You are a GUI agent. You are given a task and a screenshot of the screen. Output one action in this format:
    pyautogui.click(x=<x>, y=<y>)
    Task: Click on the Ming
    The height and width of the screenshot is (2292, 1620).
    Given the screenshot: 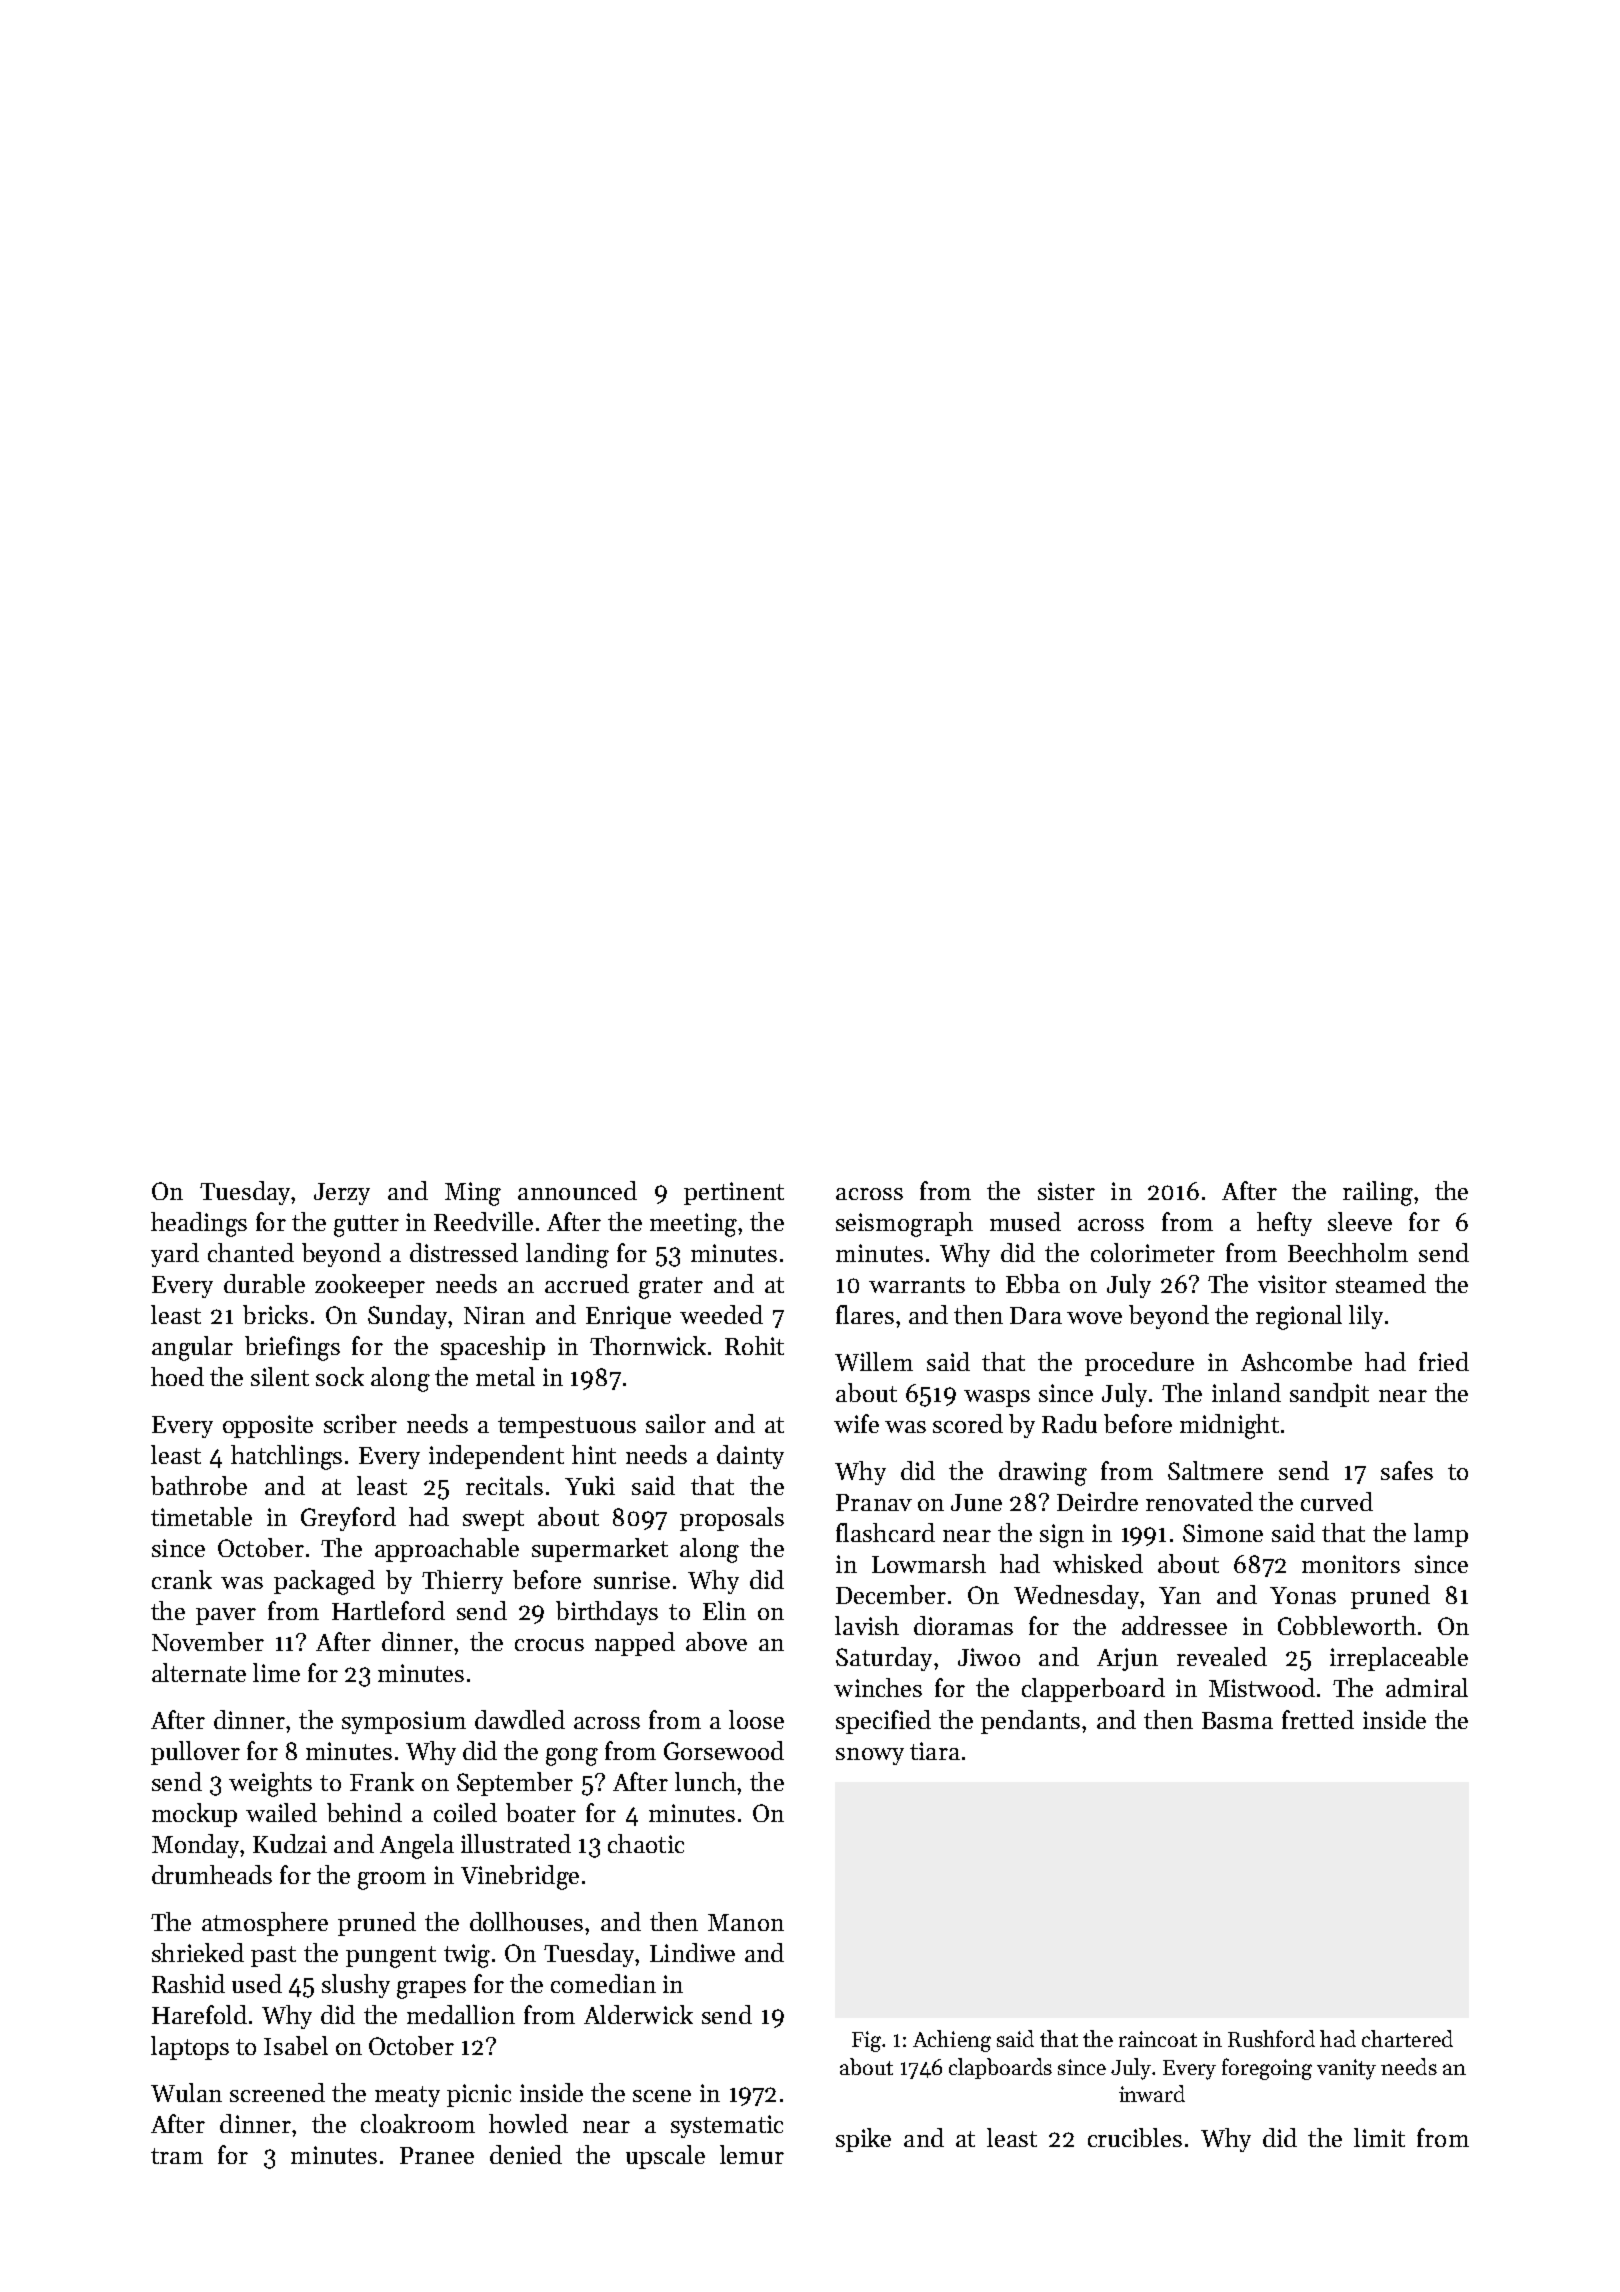 What is the action you would take?
    pyautogui.click(x=473, y=1194)
